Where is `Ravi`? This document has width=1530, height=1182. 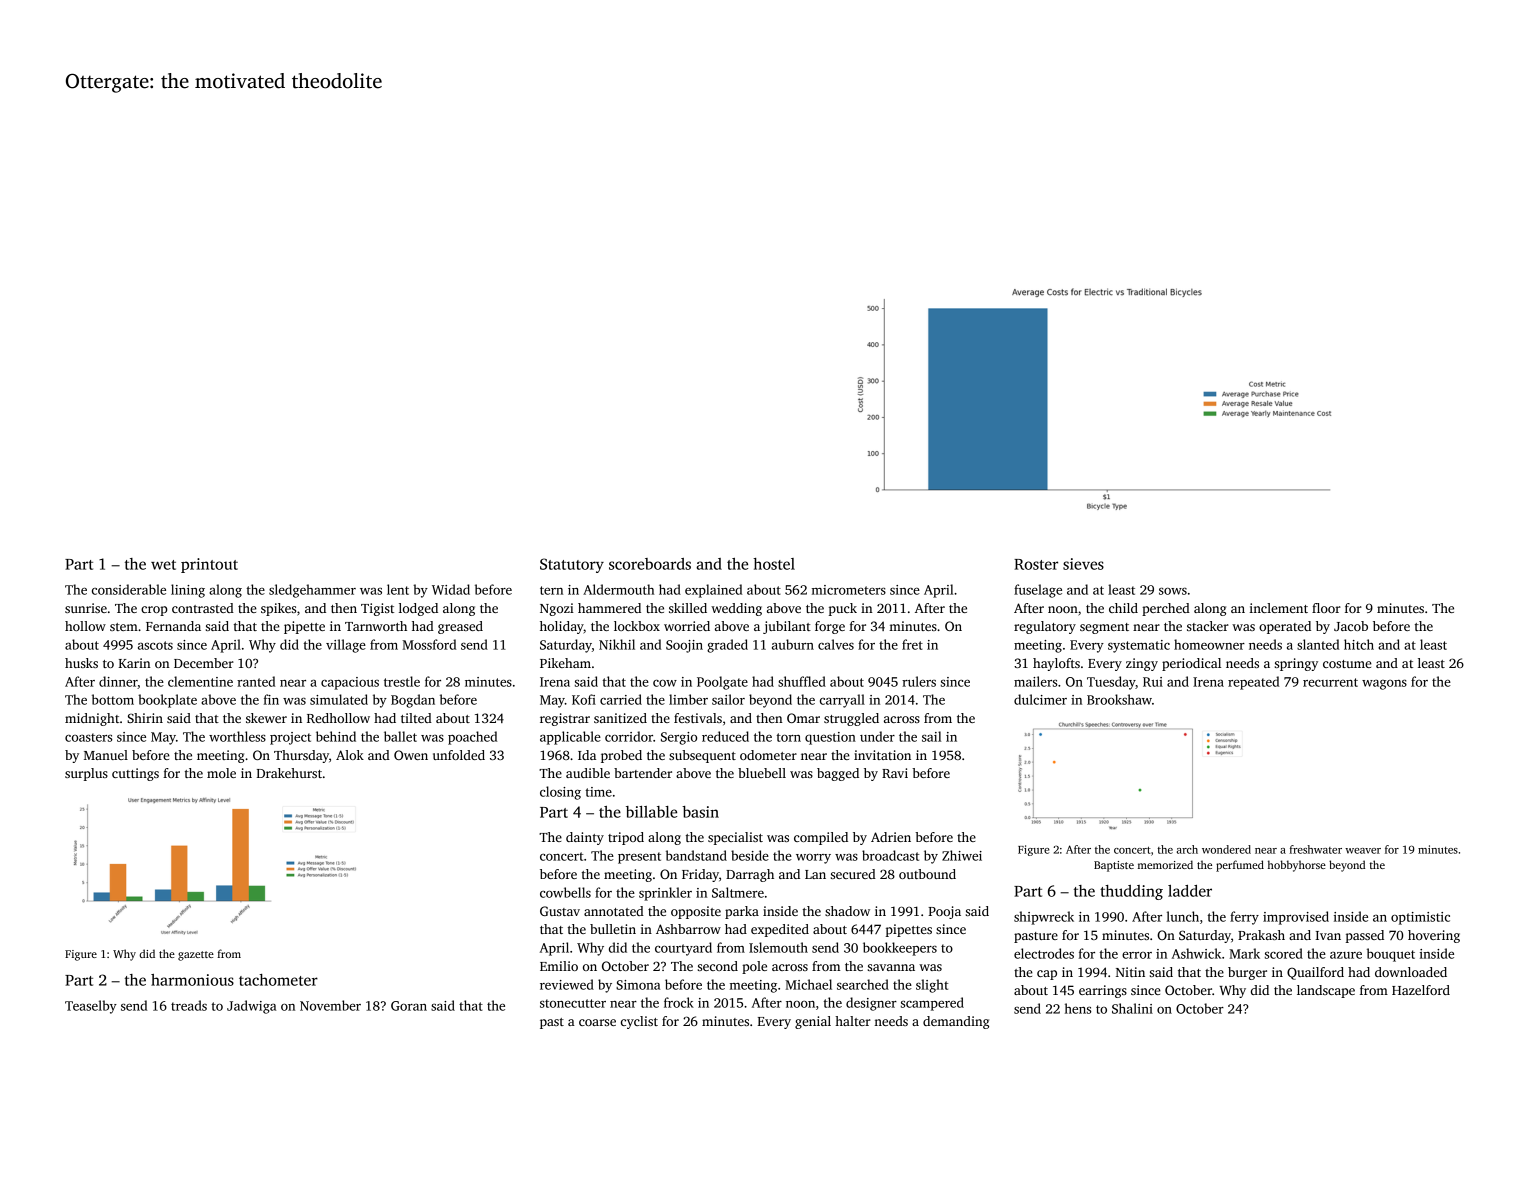
Ravi is located at coordinates (895, 773).
